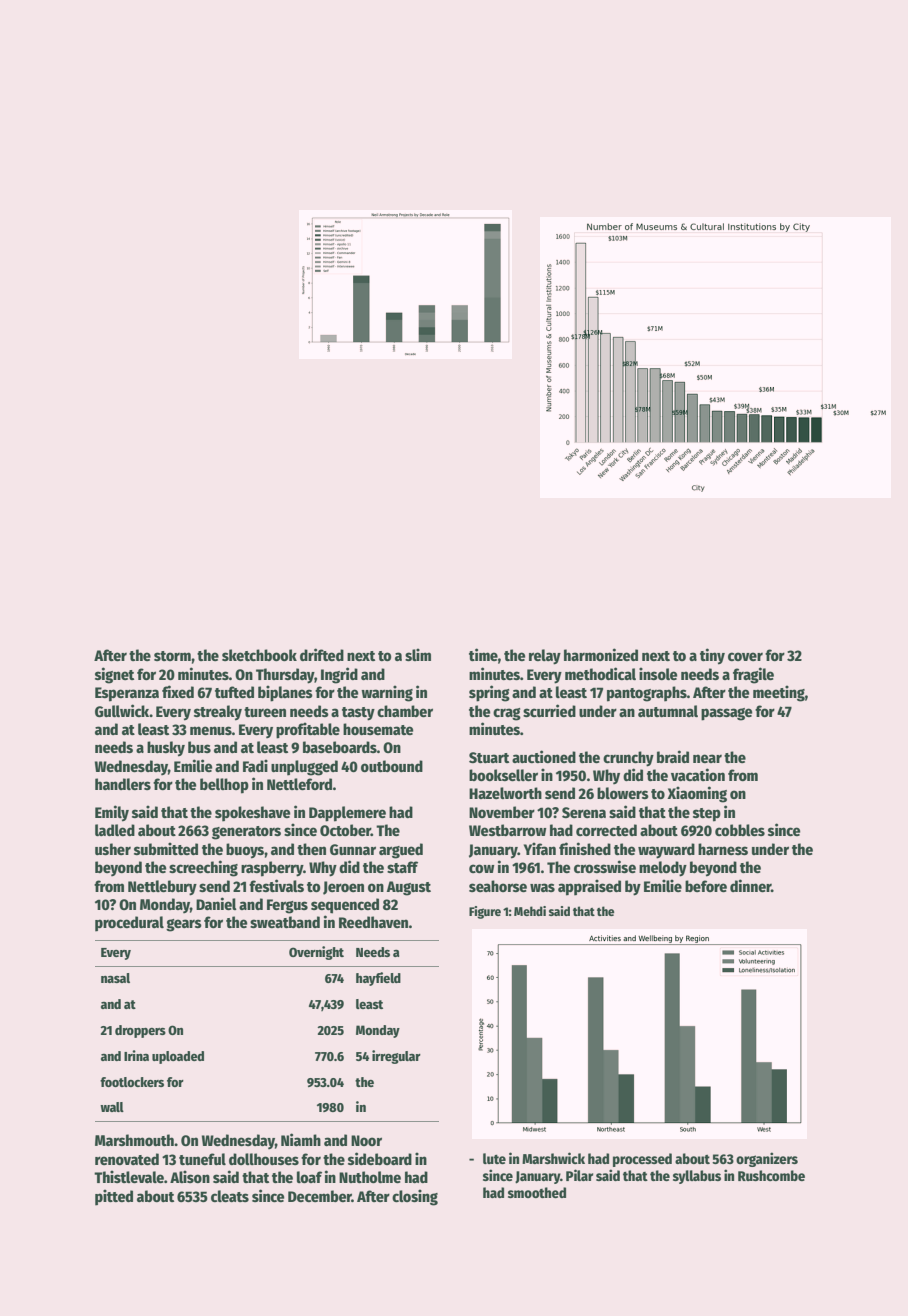  Describe the element at coordinates (723, 849) in the document. I see `harness` at that location.
